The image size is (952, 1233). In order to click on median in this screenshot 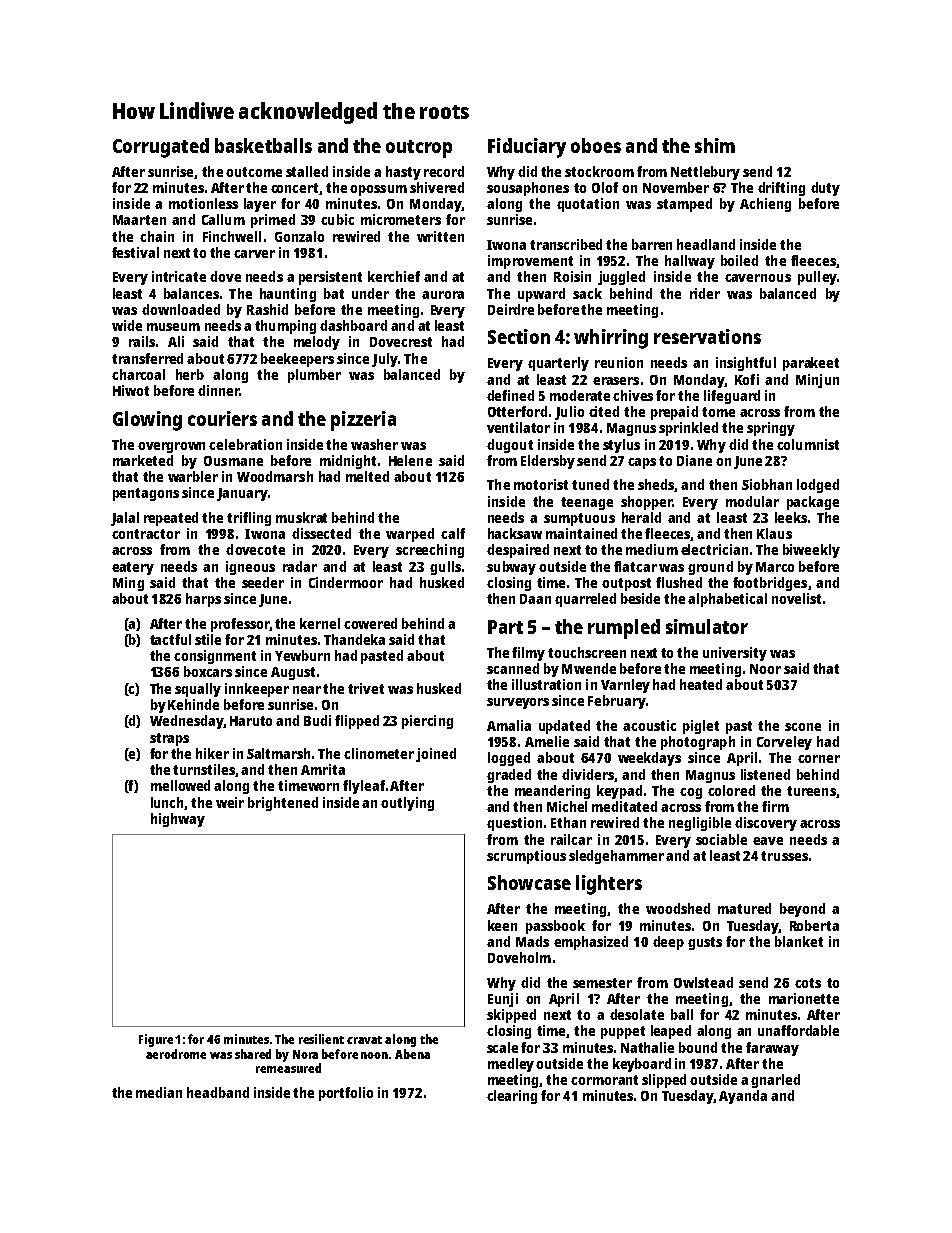, I will do `click(159, 1092)`.
